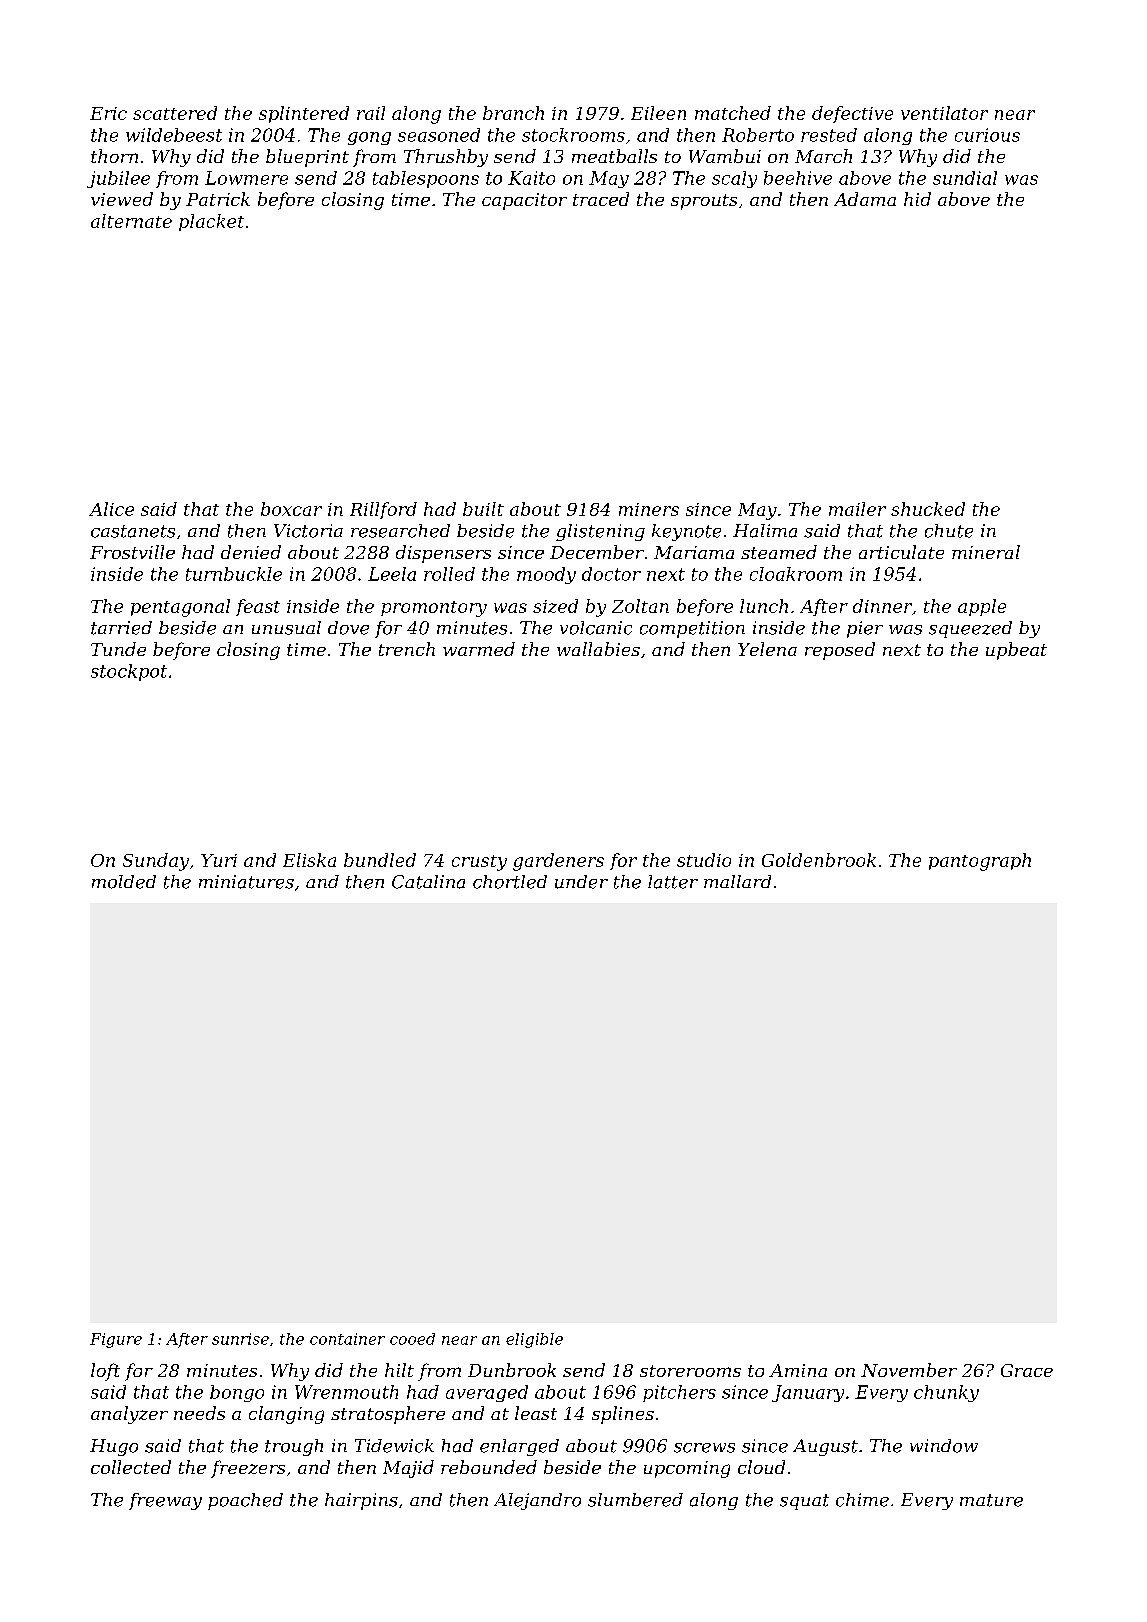 Image resolution: width=1147 pixels, height=1622 pixels. Describe the element at coordinates (798, 1370) in the document. I see `Amina` at that location.
